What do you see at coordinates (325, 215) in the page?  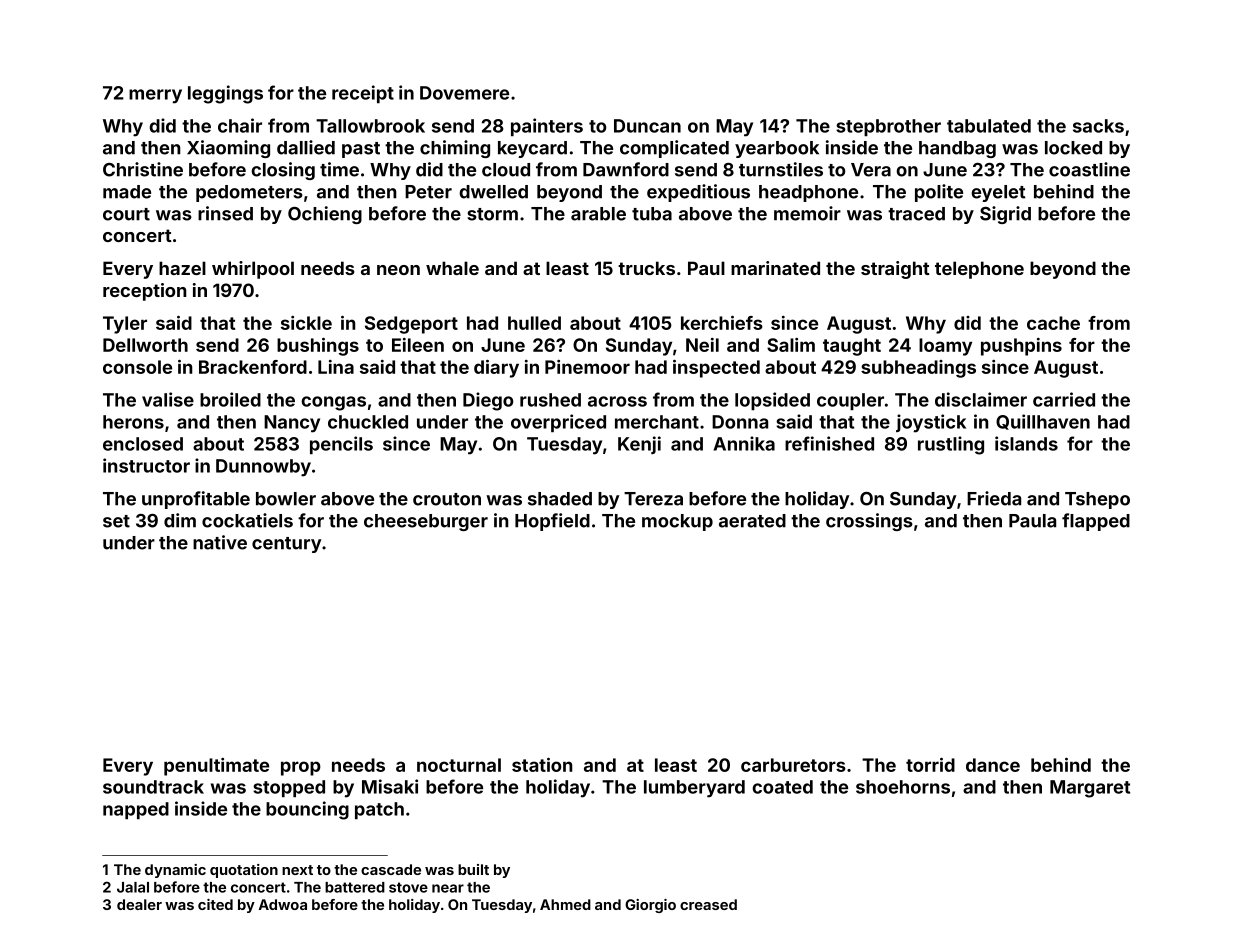 I see `Ochieng` at bounding box center [325, 215].
